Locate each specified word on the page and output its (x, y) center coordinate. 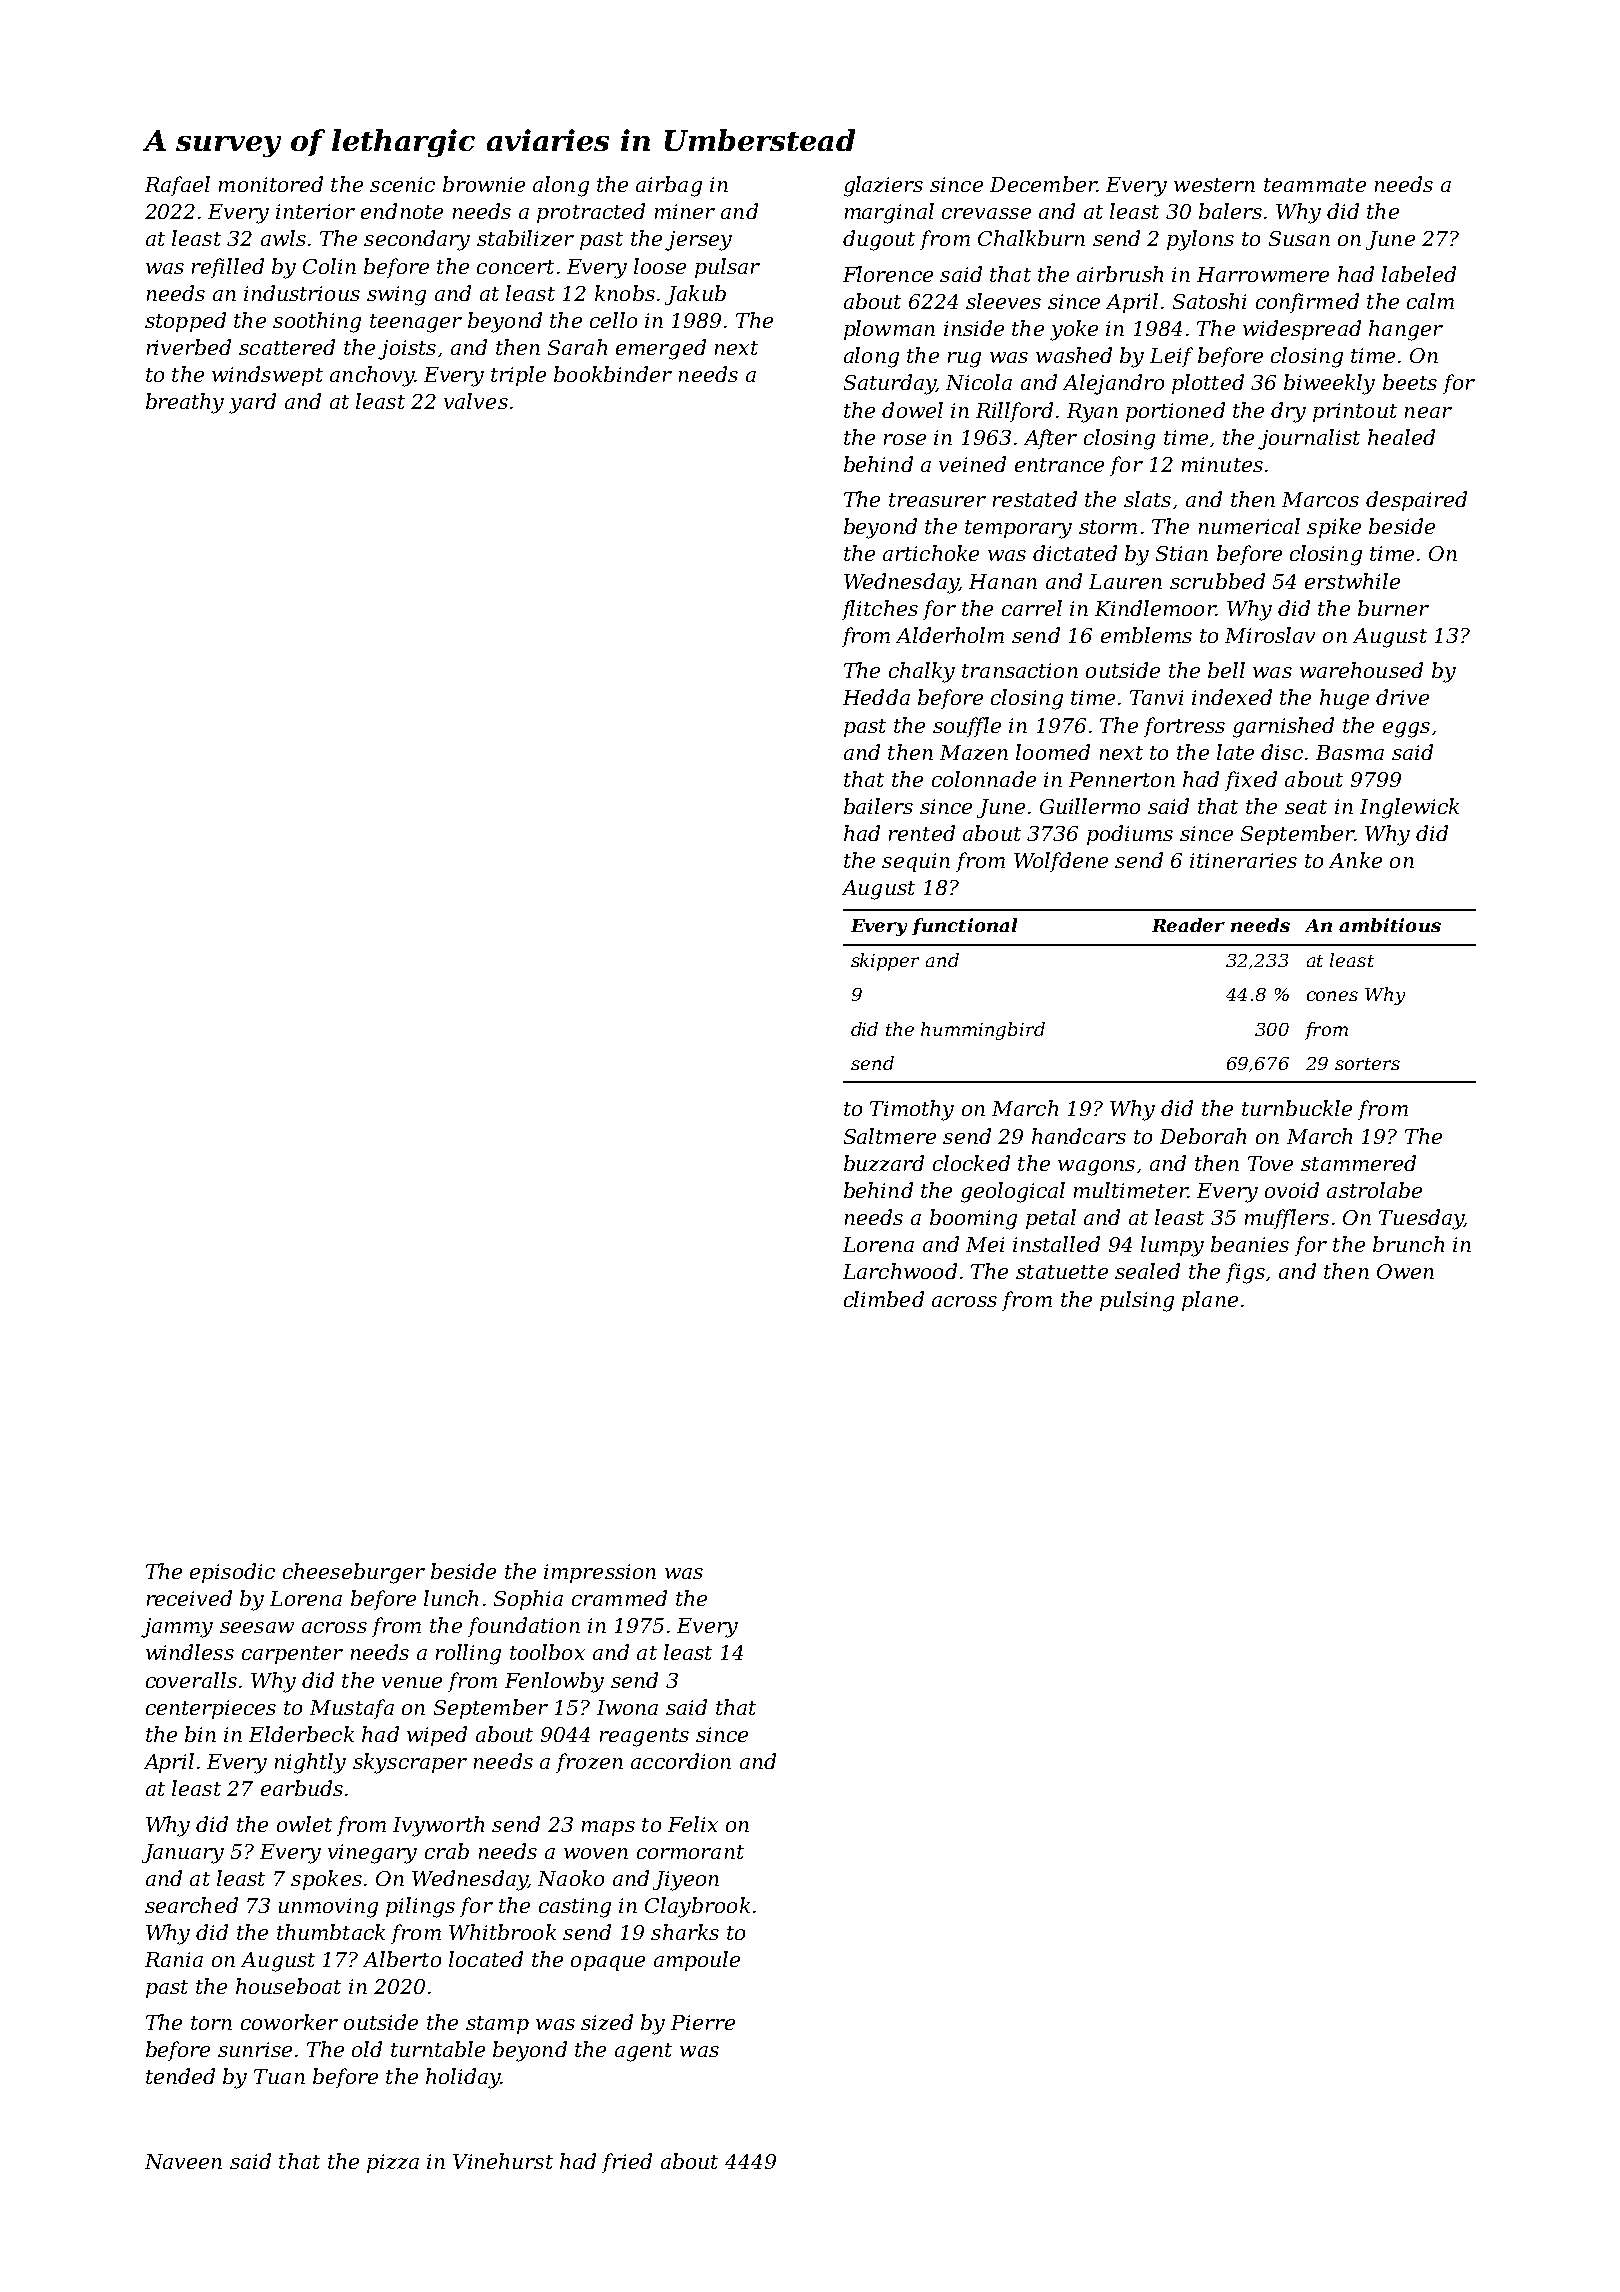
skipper (885, 962)
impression (600, 1573)
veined (972, 464)
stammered (1358, 1163)
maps (608, 1828)
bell (1226, 670)
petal (1051, 1219)
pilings (420, 1907)
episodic (232, 1573)
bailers (878, 806)
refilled (228, 268)
